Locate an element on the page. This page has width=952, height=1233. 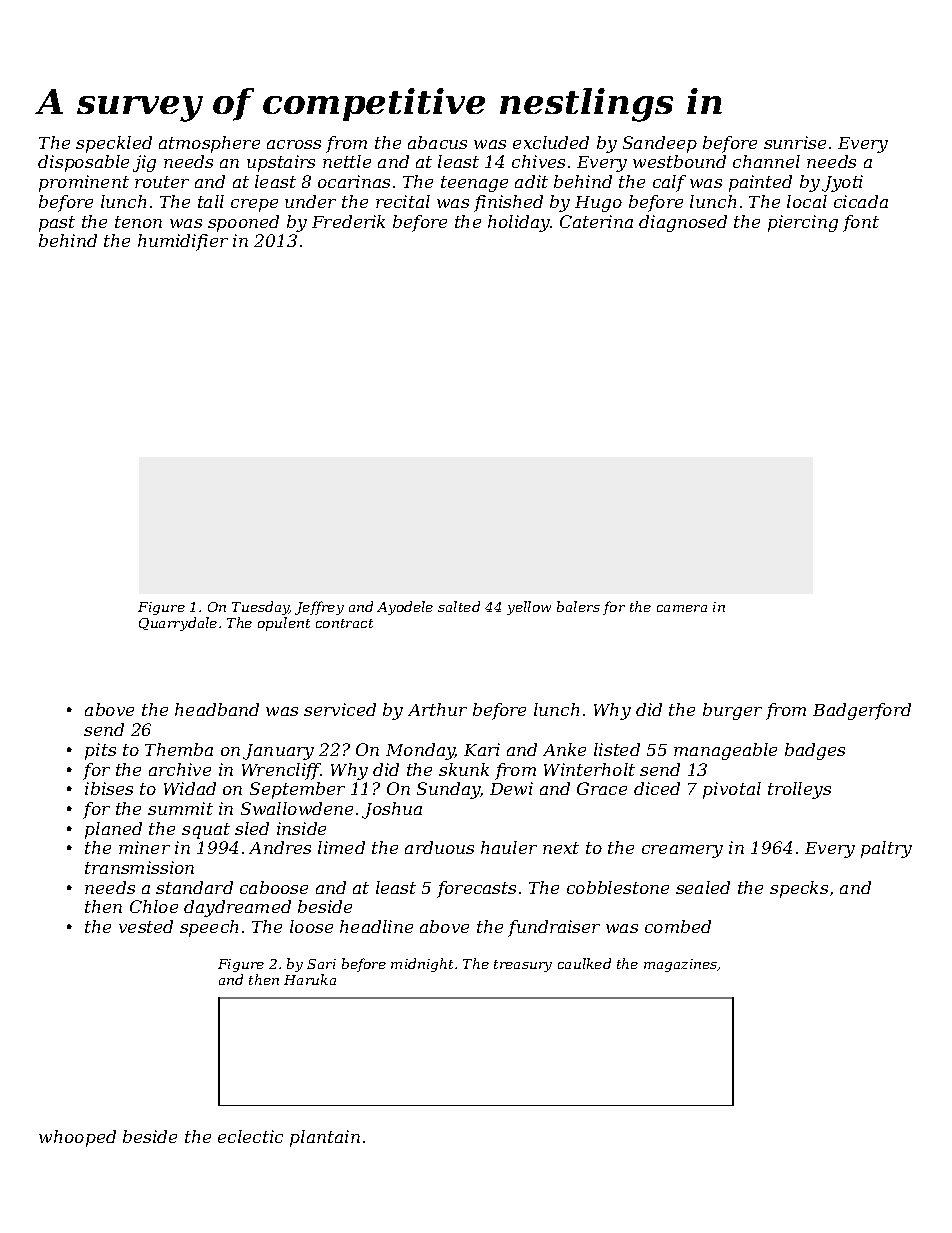
eclectic is located at coordinates (250, 1136).
